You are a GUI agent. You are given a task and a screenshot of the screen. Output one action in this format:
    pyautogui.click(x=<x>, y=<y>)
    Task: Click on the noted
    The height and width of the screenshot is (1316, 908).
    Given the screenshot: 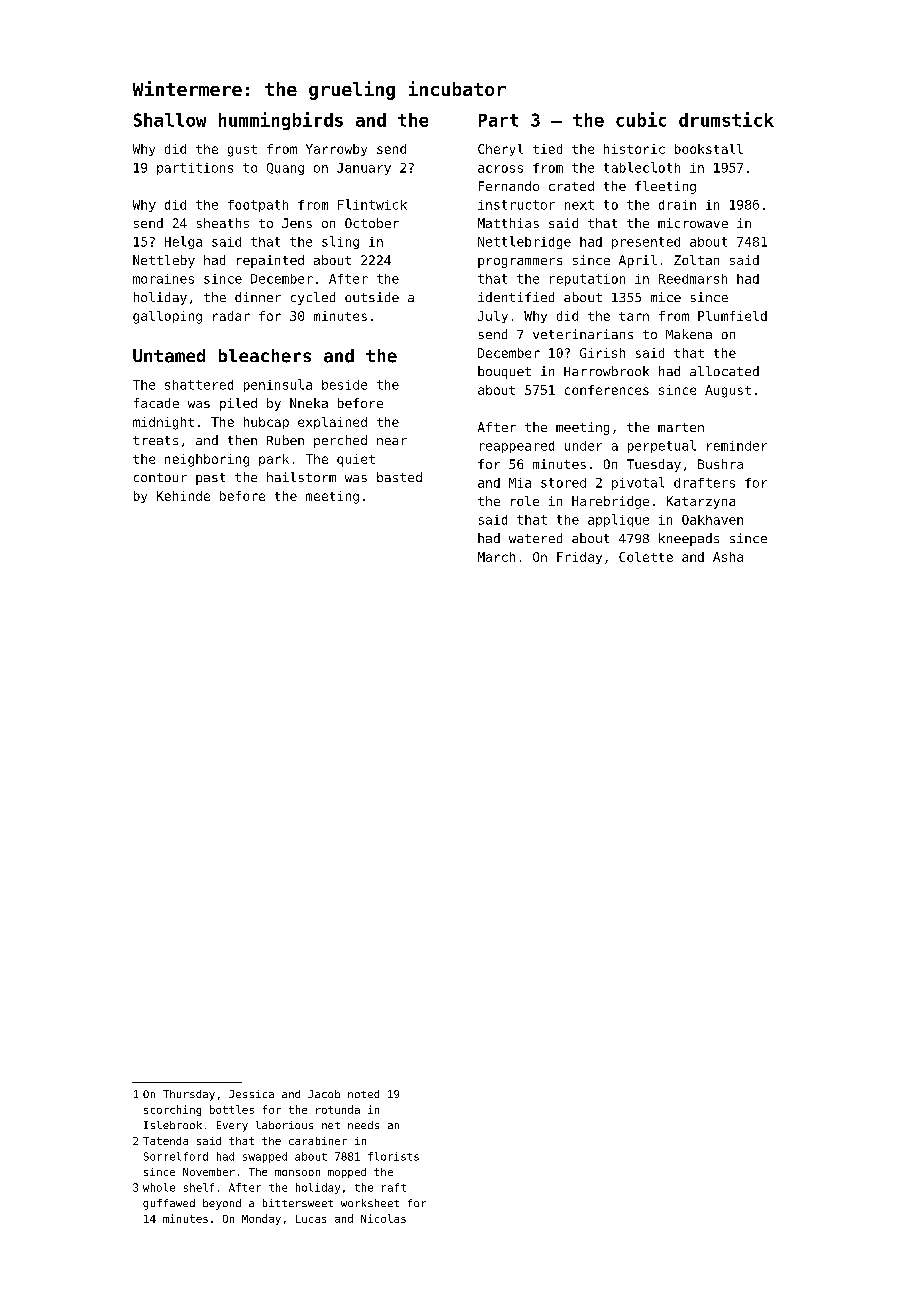 What is the action you would take?
    pyautogui.click(x=363, y=1094)
